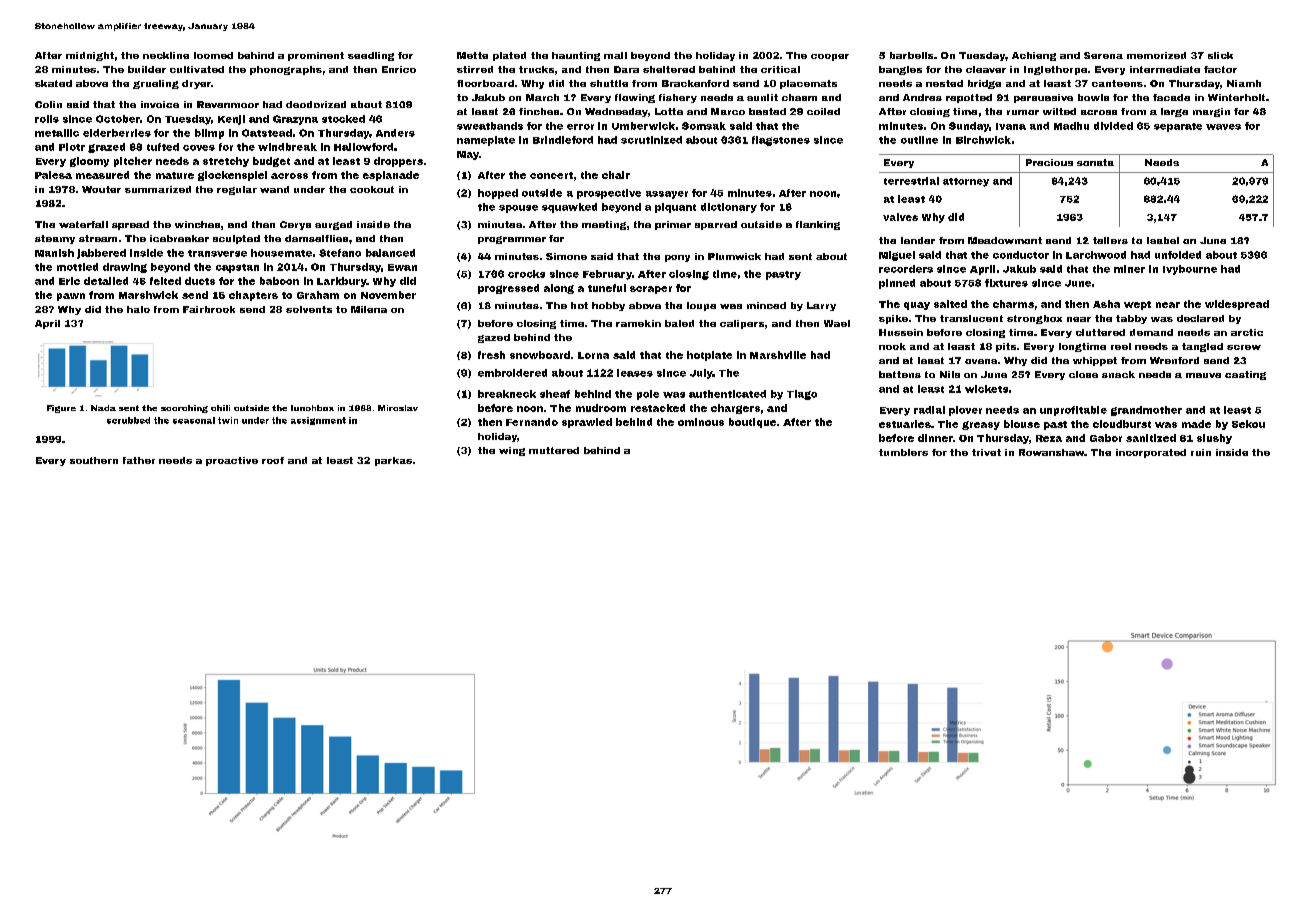 This screenshot has width=1308, height=924. I want to click on waterfall, so click(83, 224).
